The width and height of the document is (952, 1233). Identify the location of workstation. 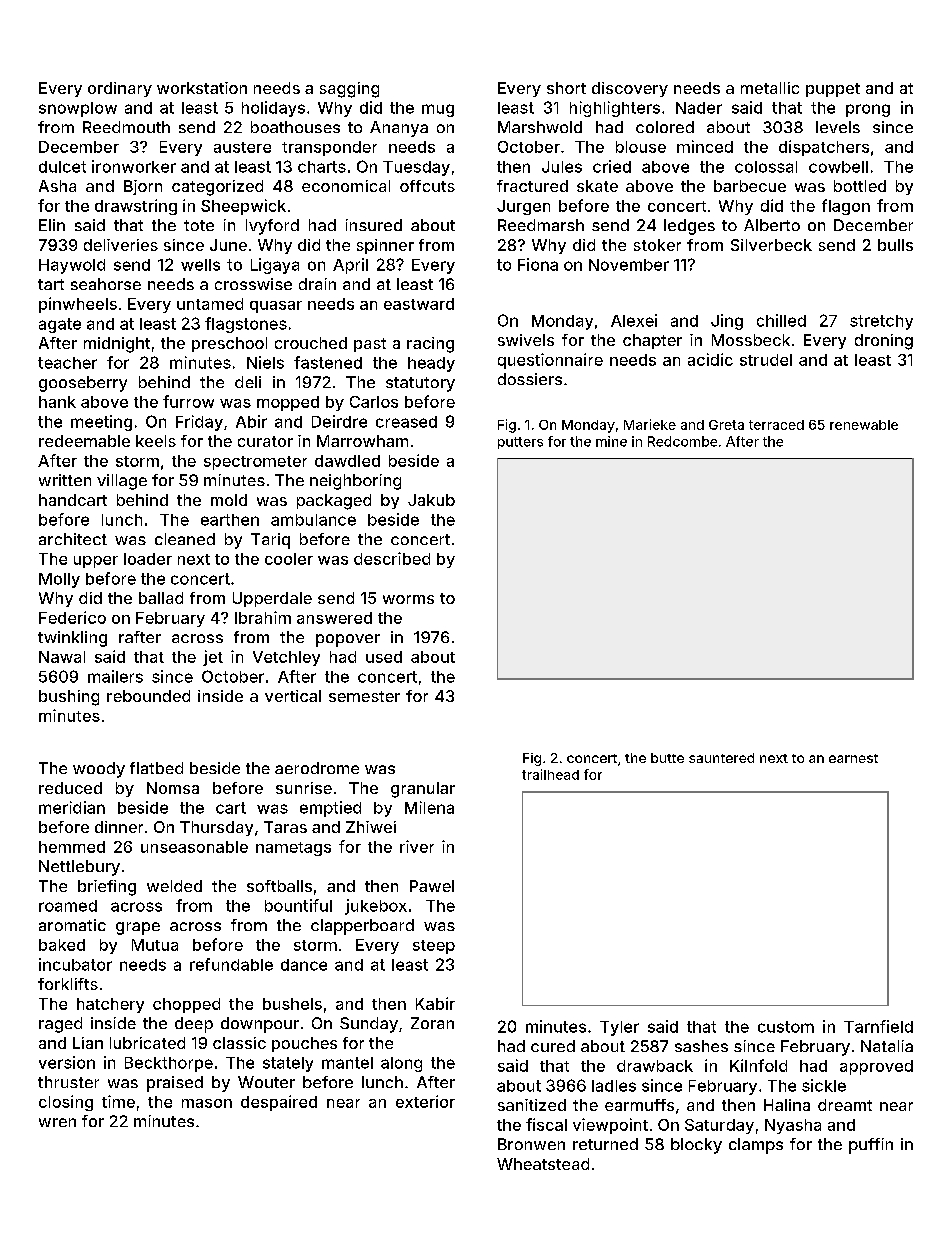
(202, 88).
